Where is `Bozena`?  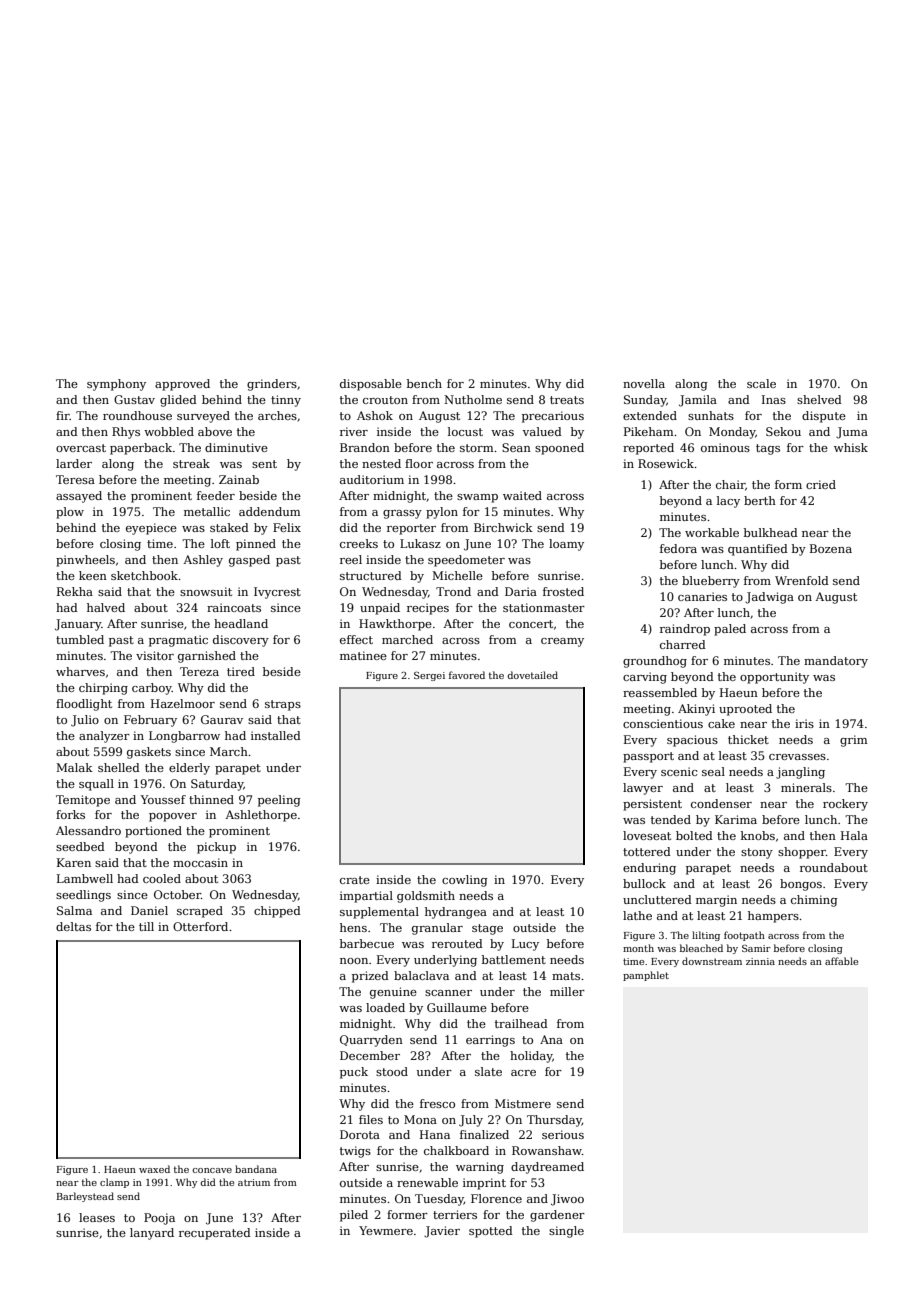 Bozena is located at coordinates (831, 548).
